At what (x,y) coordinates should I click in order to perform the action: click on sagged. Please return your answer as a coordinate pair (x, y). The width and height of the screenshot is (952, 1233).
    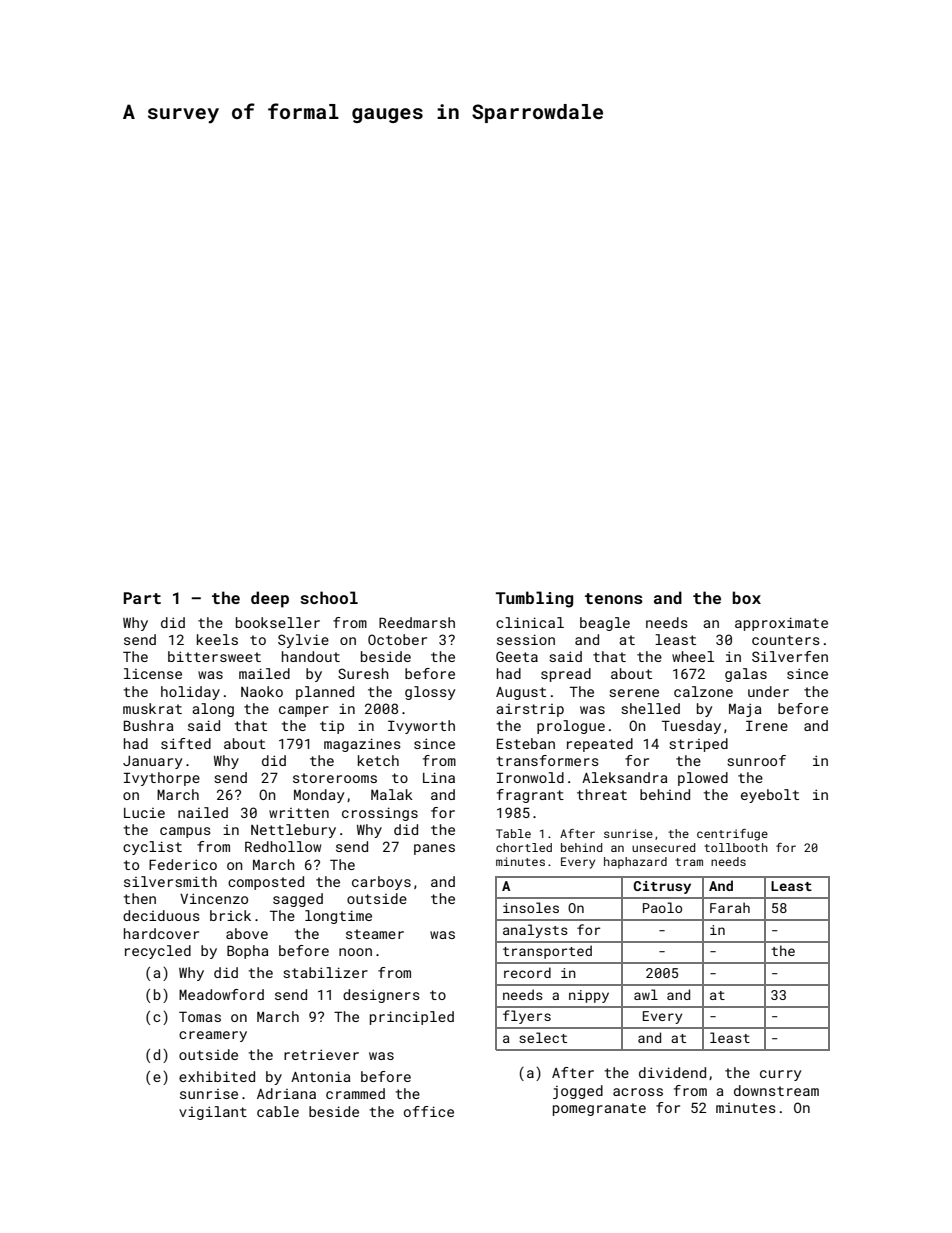
    Looking at the image, I should click on (298, 900).
